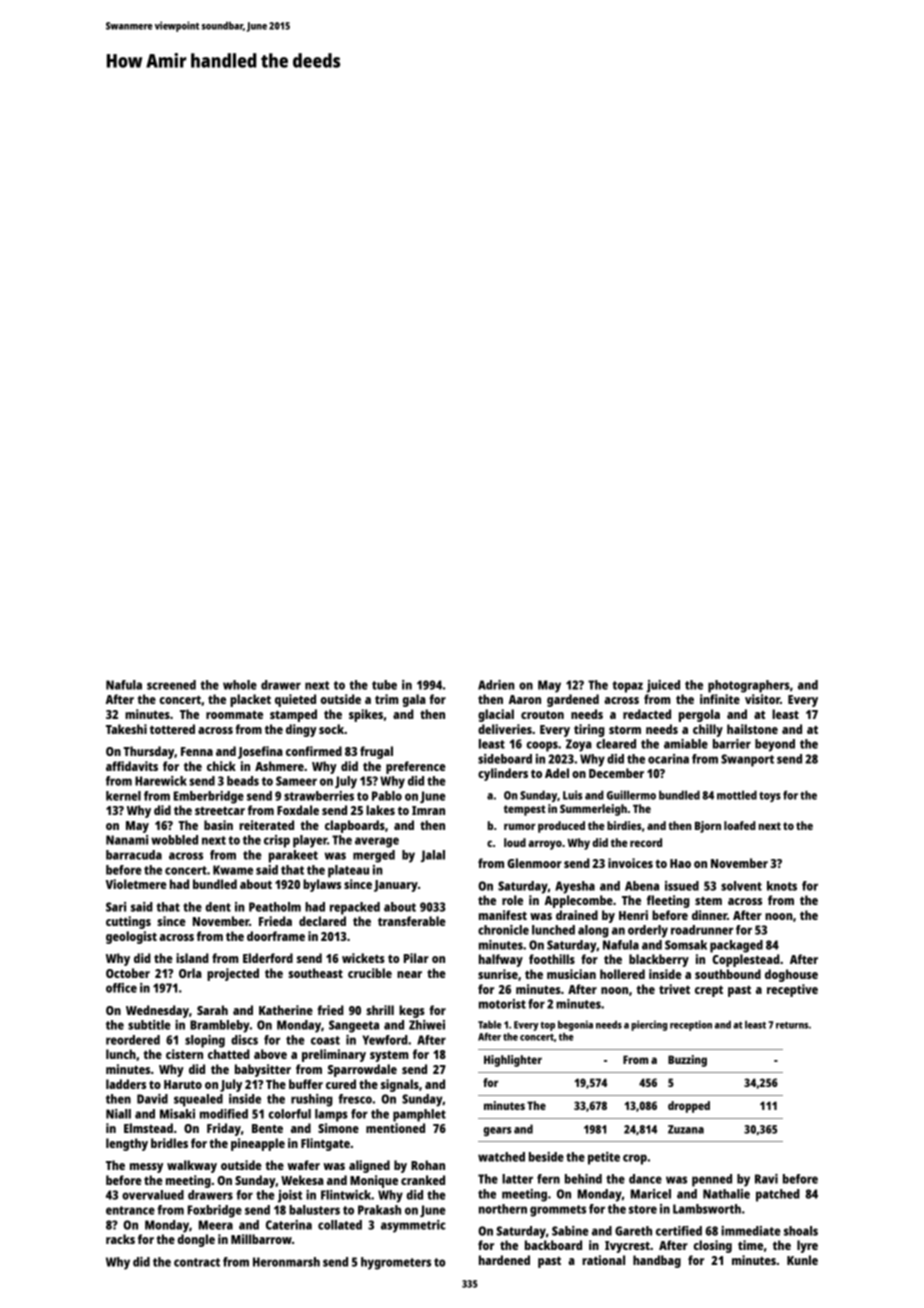  I want to click on immediate, so click(751, 1231).
